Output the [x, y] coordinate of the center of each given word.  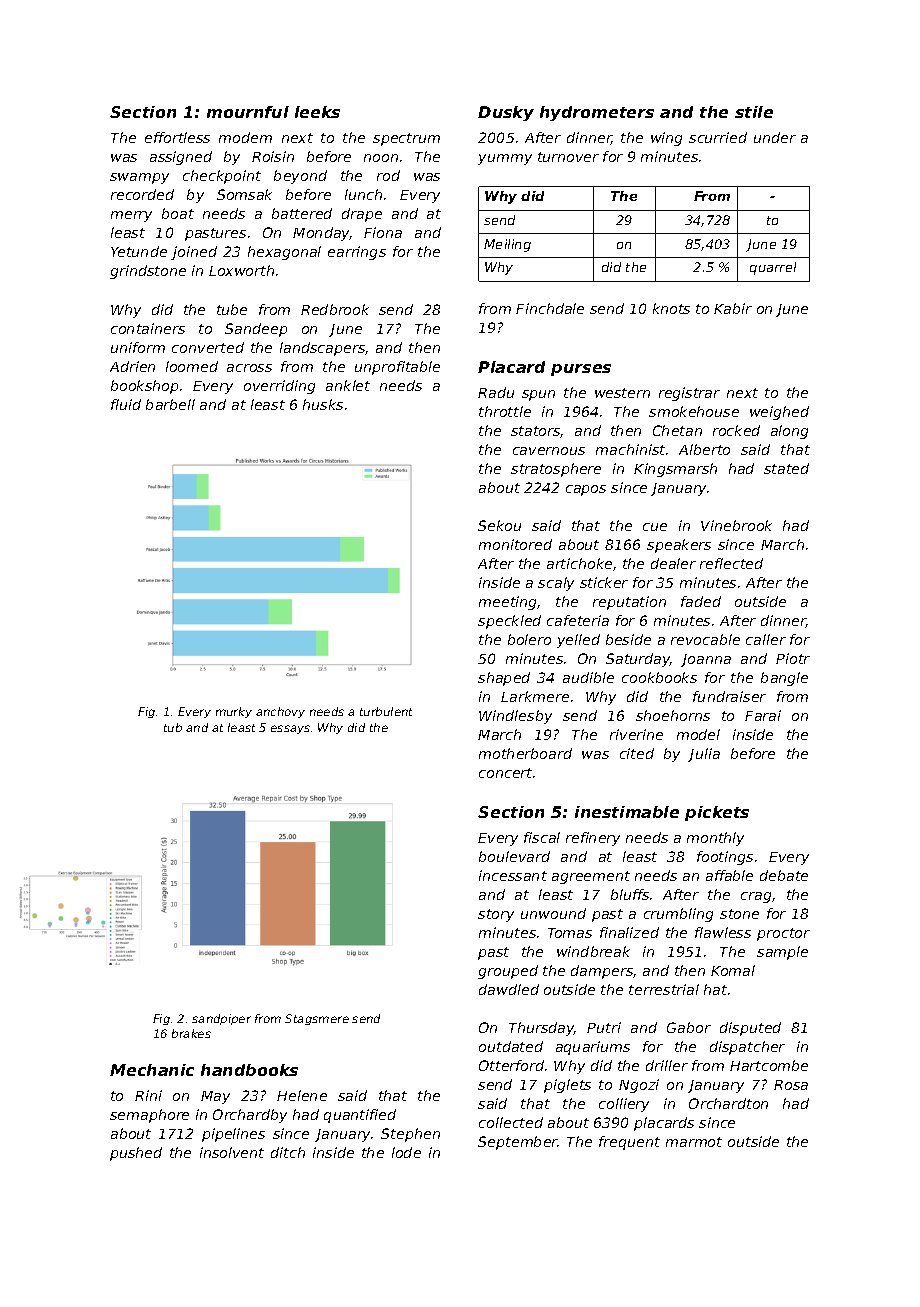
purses [581, 370]
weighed [779, 413]
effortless [177, 137]
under [775, 137]
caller [766, 639]
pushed [136, 1154]
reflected [731, 563]
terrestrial [664, 989]
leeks [317, 112]
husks [323, 404]
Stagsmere [317, 1019]
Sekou [499, 525]
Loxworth [241, 270]
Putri [604, 1027]
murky [234, 712]
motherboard [525, 753]
